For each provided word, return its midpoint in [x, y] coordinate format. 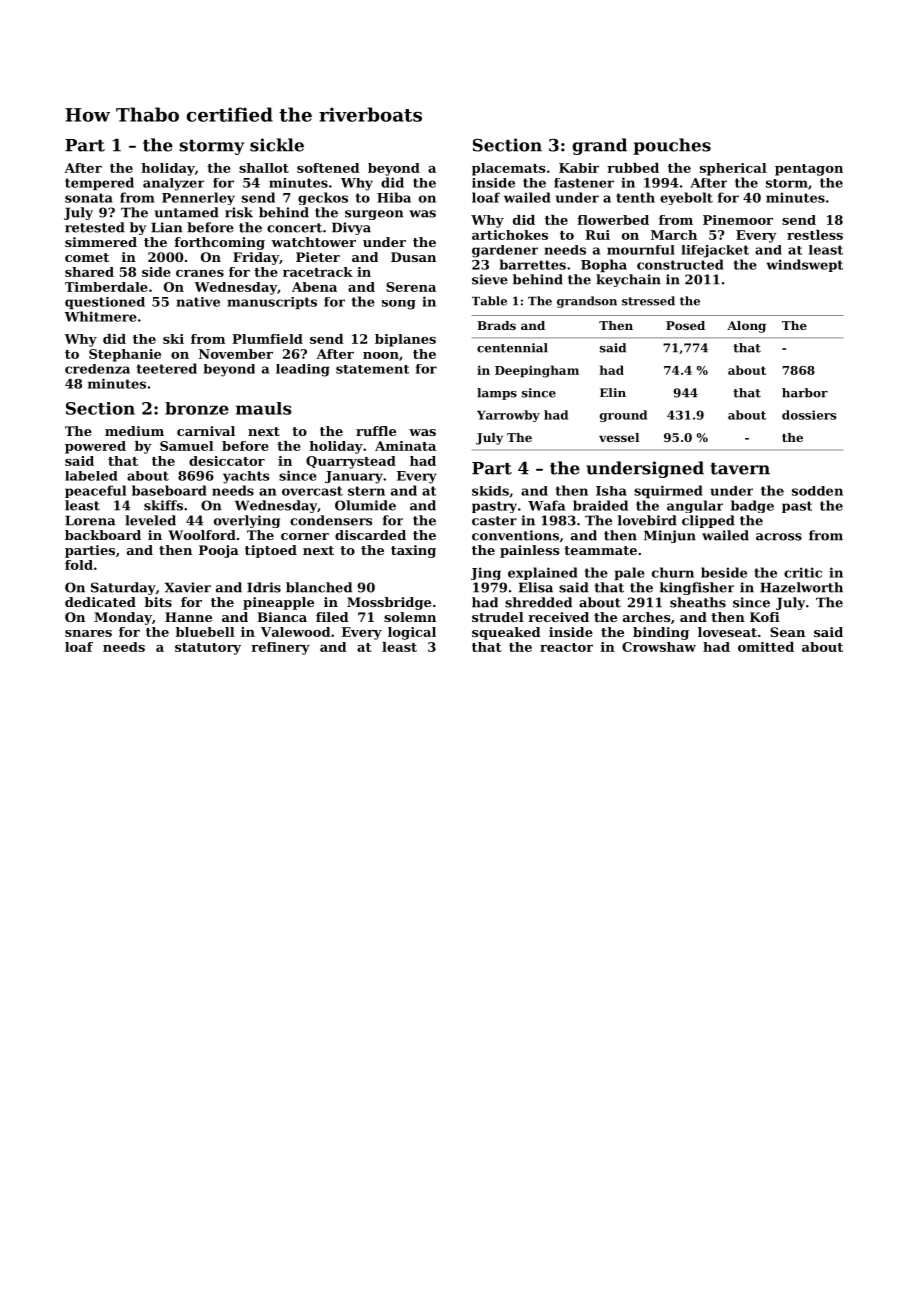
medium [134, 431]
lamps [497, 394]
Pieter [318, 257]
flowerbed [613, 220]
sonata [89, 198]
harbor [805, 393]
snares [88, 633]
